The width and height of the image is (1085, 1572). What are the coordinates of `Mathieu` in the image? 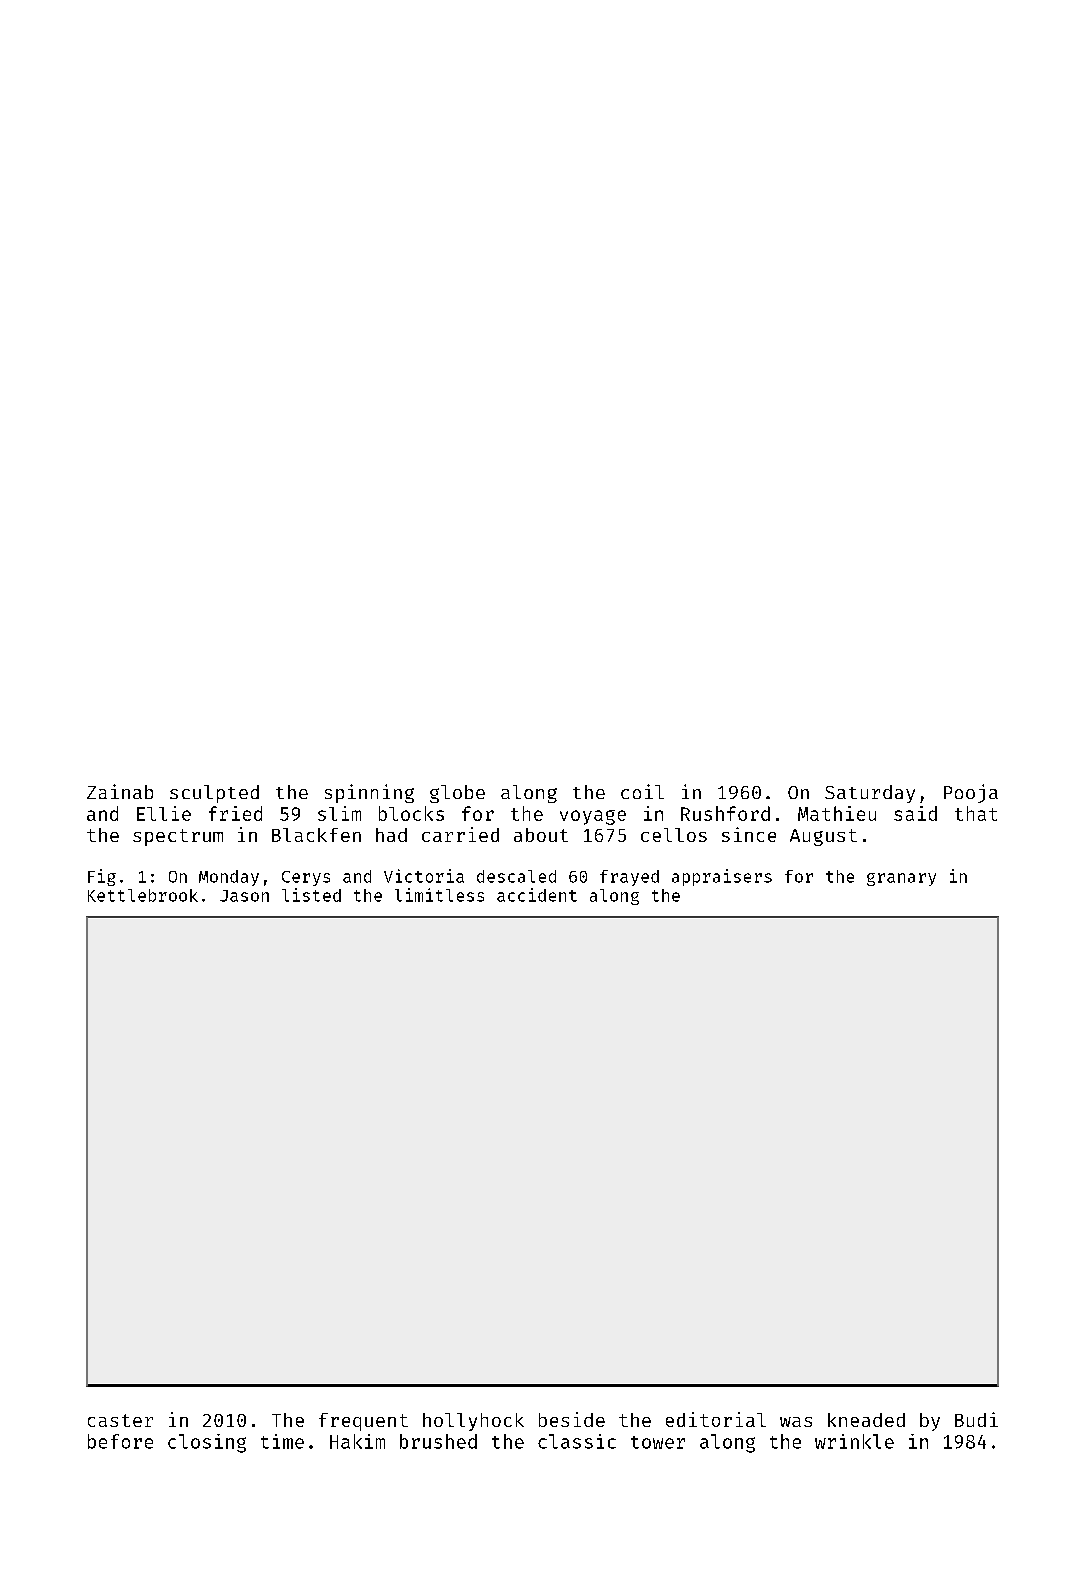 It's located at (837, 813).
